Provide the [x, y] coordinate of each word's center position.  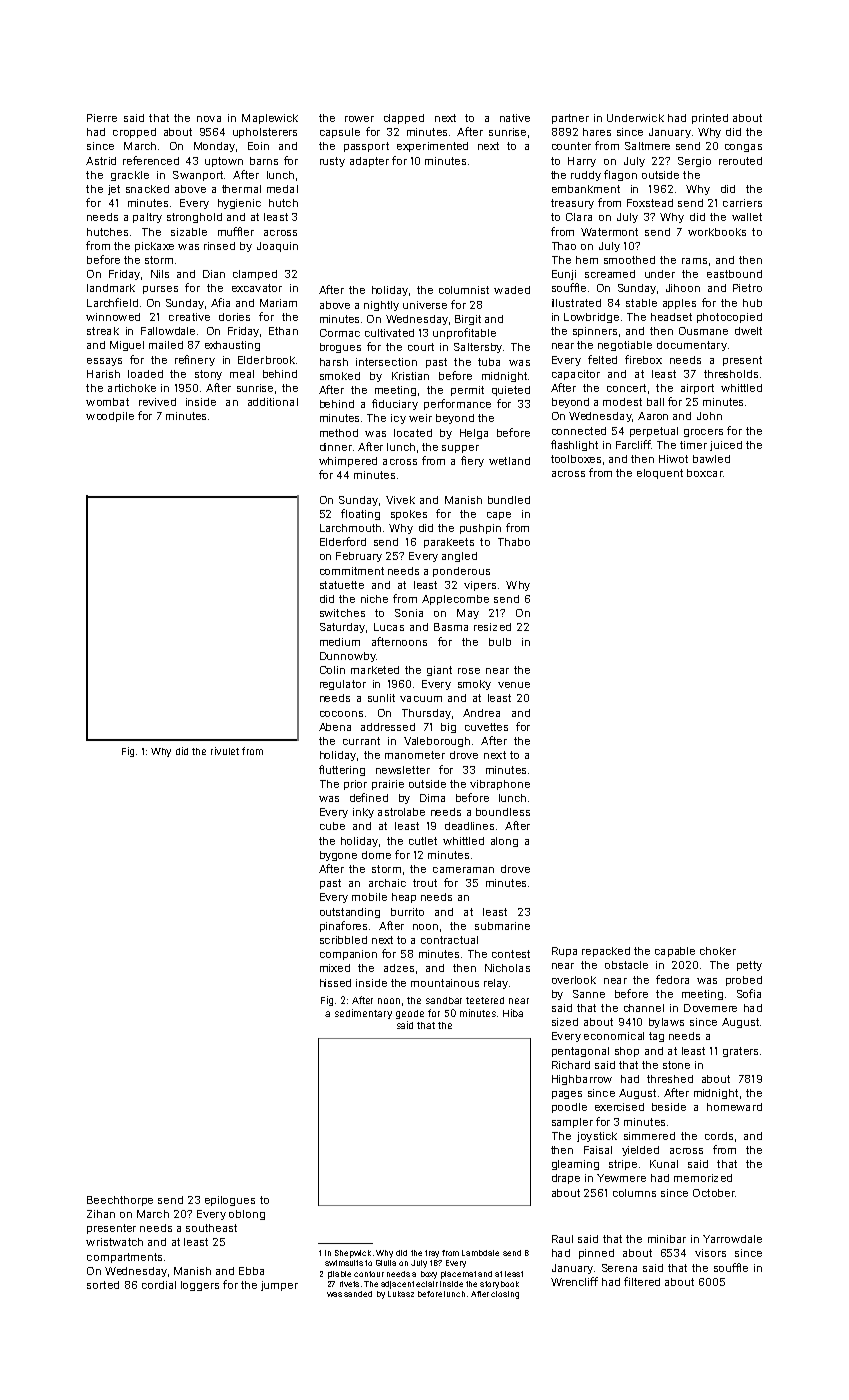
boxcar [705, 473]
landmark [111, 288]
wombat [107, 402]
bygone [338, 856]
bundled [509, 500]
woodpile [110, 417]
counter [571, 146]
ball [655, 402]
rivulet [225, 751]
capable [675, 952]
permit [467, 391]
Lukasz [401, 1294]
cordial [159, 1285]
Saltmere [647, 146]
